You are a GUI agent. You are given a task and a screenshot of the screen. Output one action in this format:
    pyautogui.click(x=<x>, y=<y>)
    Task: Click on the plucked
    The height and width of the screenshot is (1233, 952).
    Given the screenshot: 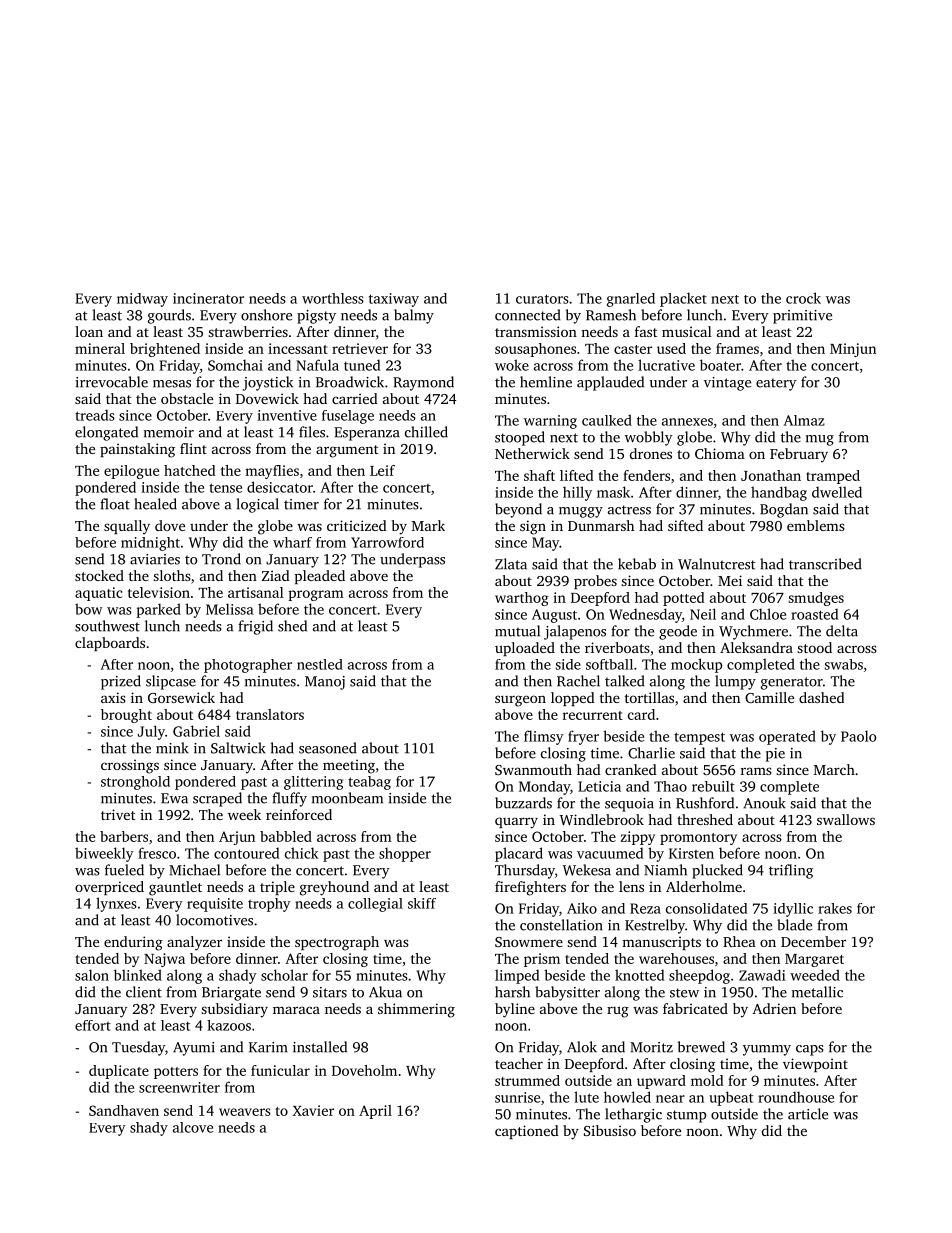 What is the action you would take?
    pyautogui.click(x=717, y=871)
